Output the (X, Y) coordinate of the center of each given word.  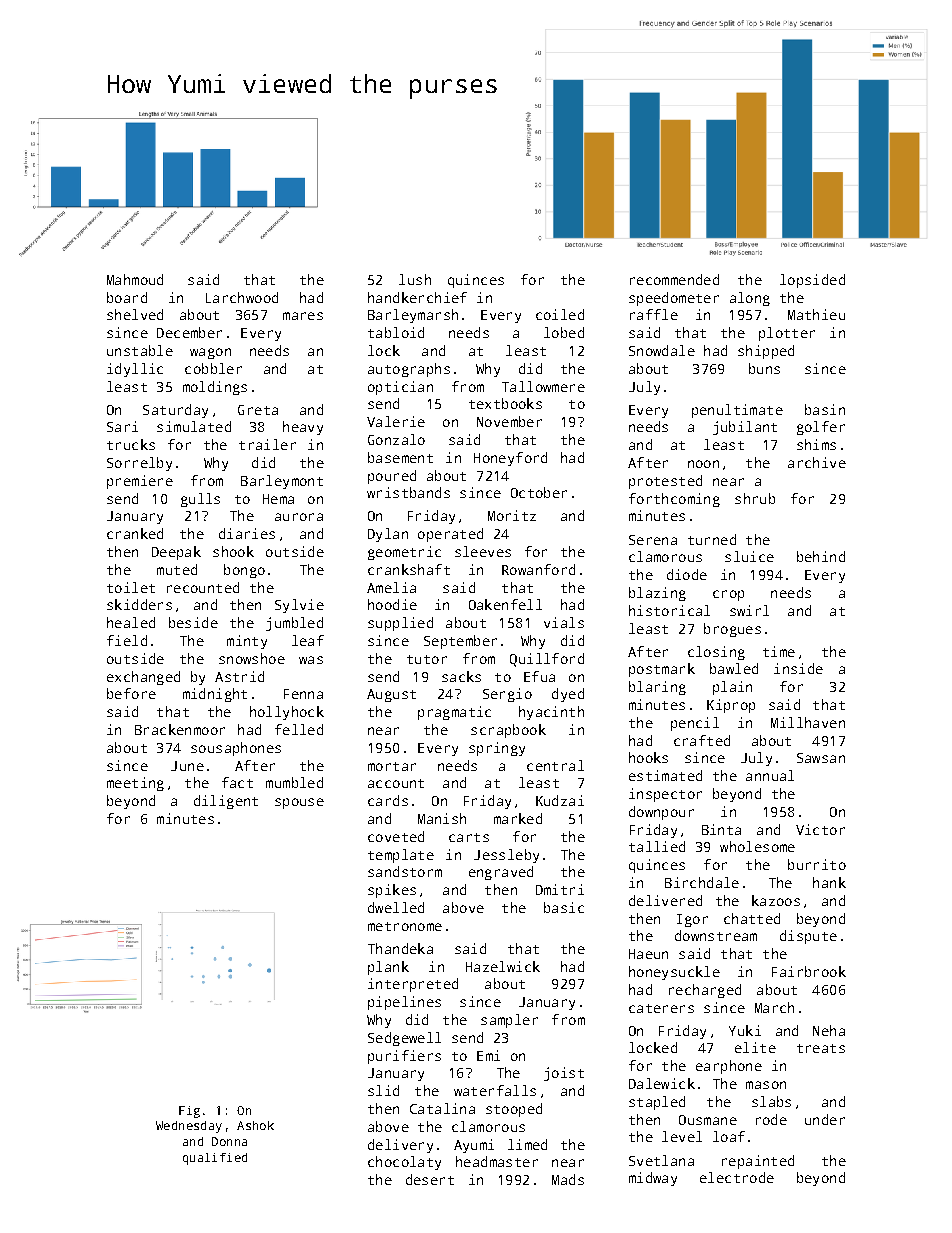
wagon (210, 353)
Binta (721, 829)
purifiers (404, 1057)
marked (518, 818)
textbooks (505, 403)
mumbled (294, 782)
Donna (229, 1141)
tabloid (396, 332)
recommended (674, 279)
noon (703, 464)
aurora (299, 517)
